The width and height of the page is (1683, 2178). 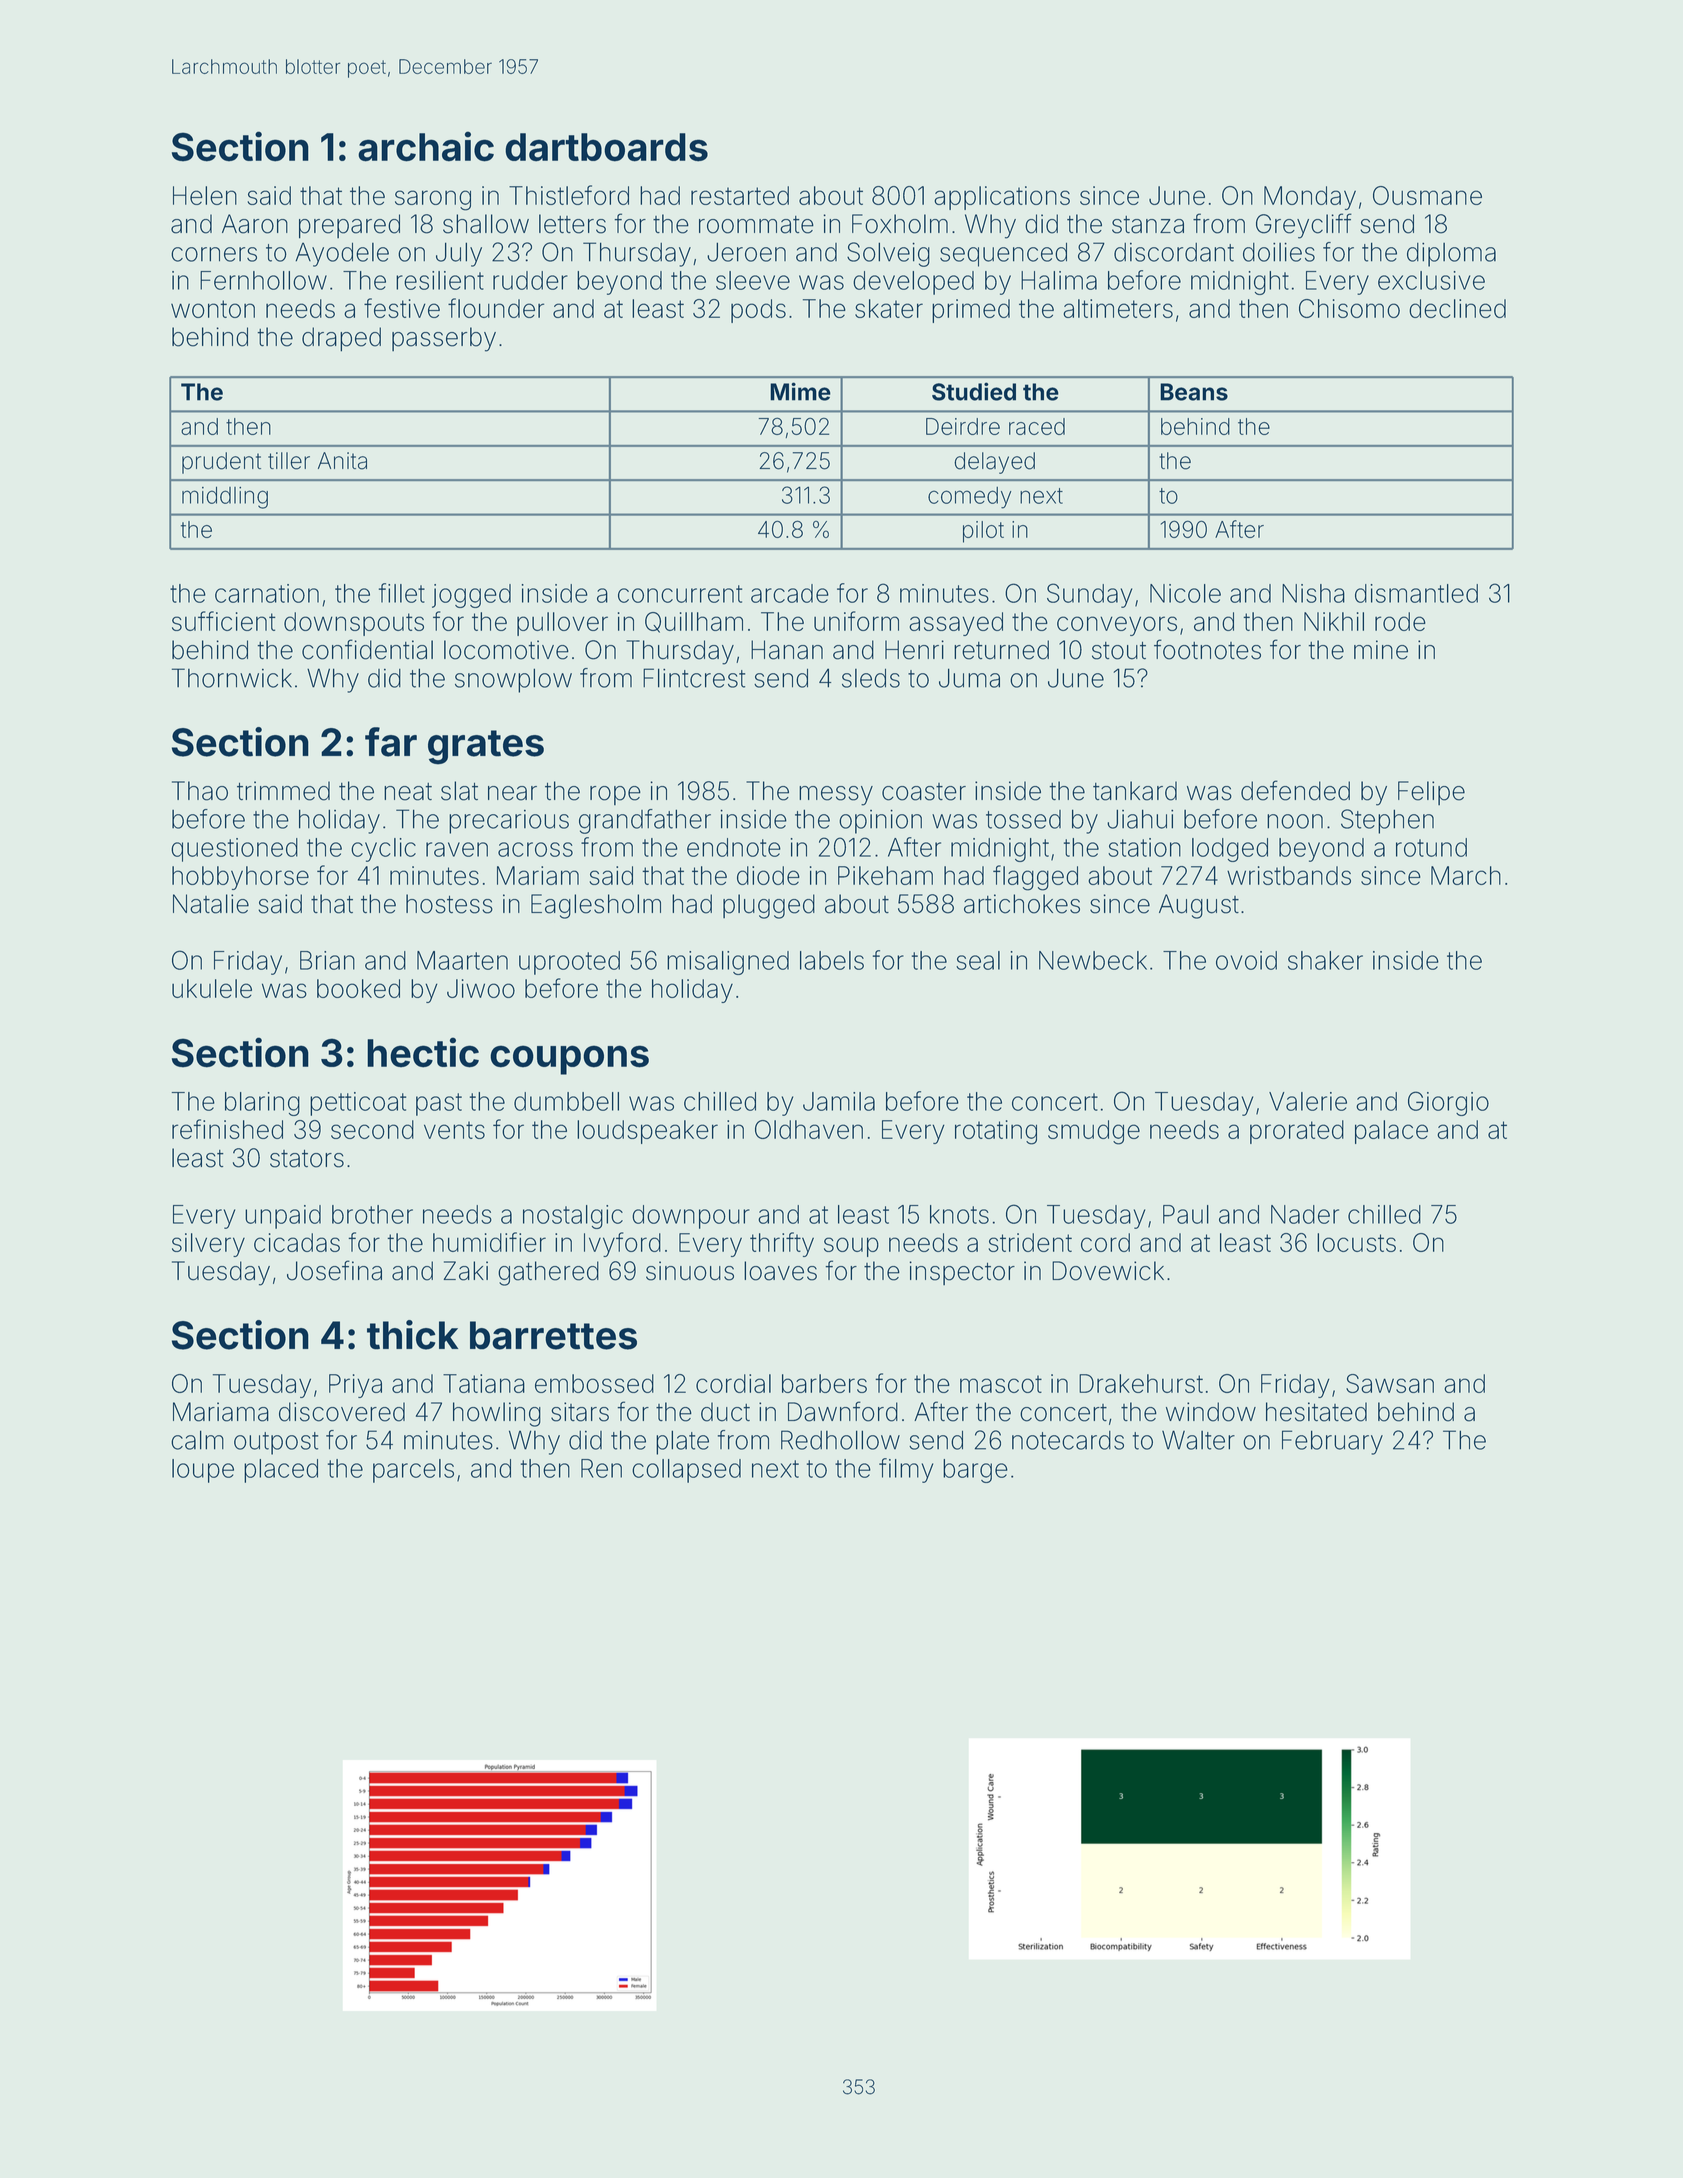 I want to click on filmy, so click(x=906, y=1470).
